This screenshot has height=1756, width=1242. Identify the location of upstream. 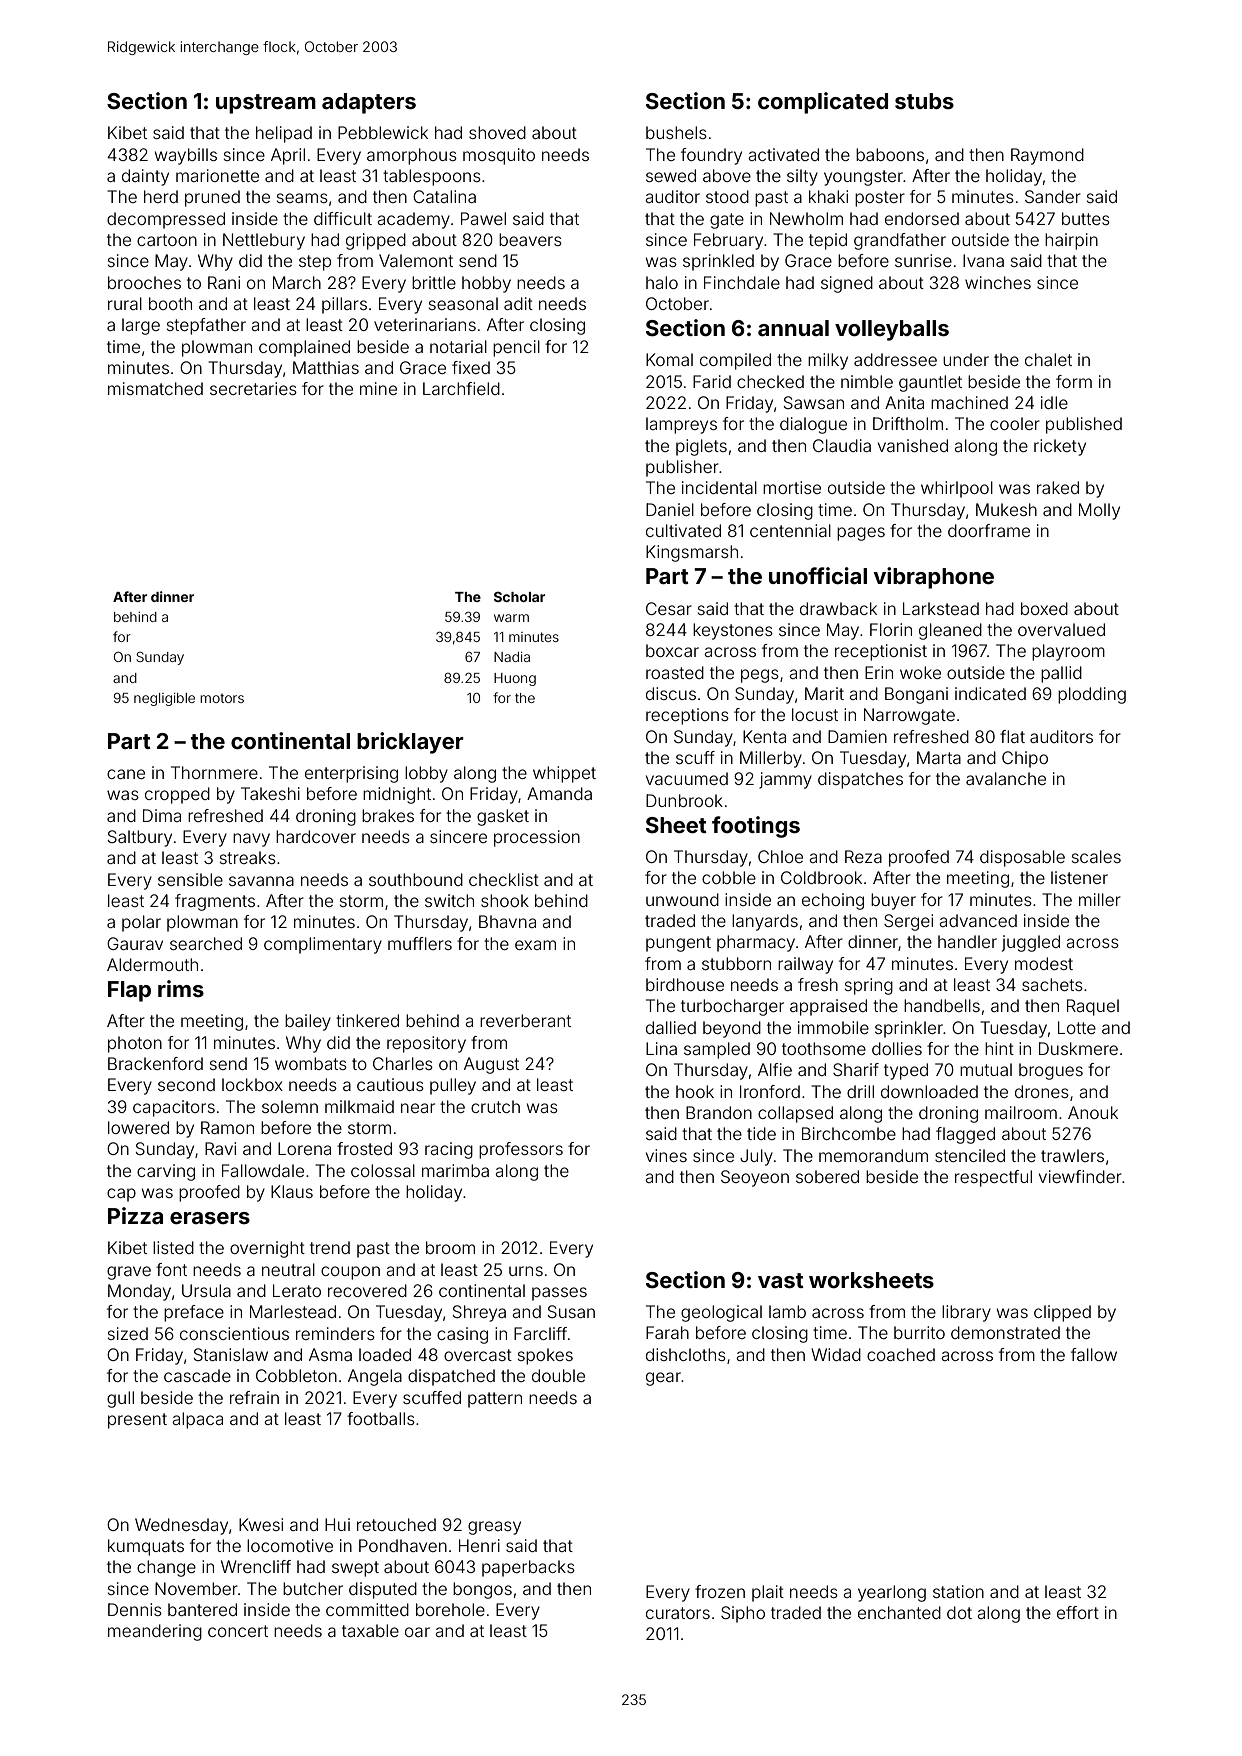
(266, 104).
